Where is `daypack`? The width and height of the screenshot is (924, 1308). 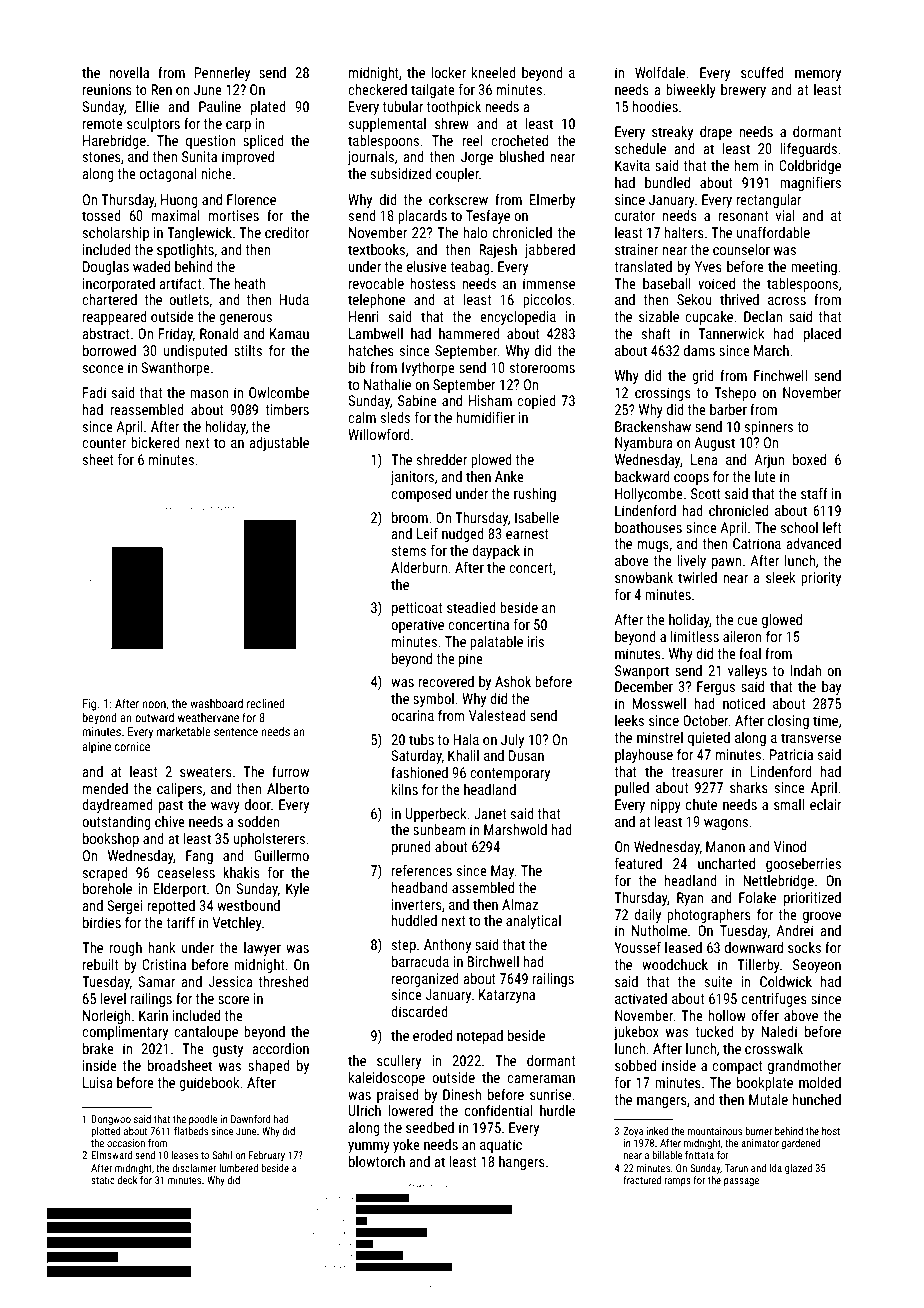
daypack is located at coordinates (496, 552).
